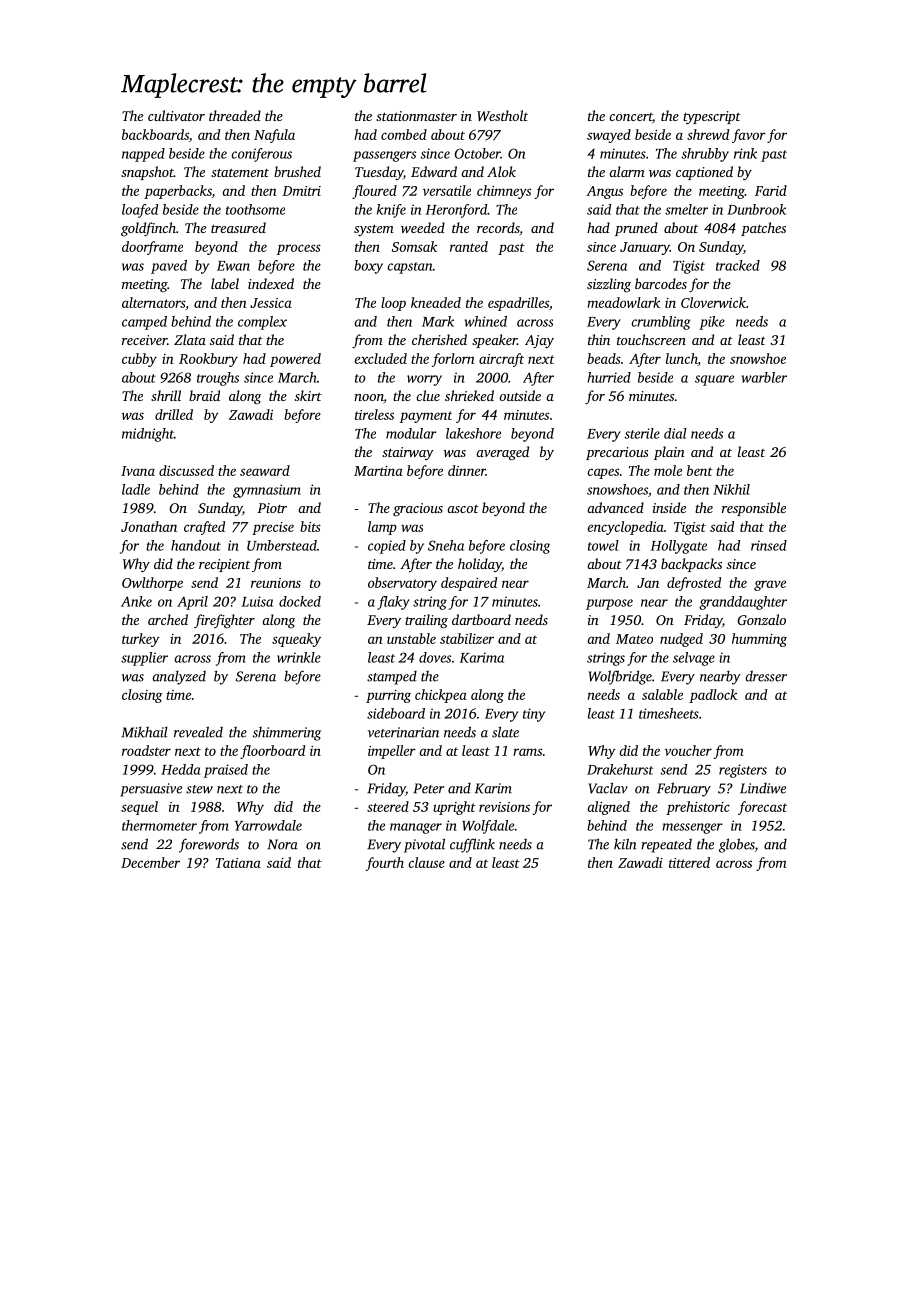 The height and width of the screenshot is (1316, 908). I want to click on clause, so click(427, 862).
